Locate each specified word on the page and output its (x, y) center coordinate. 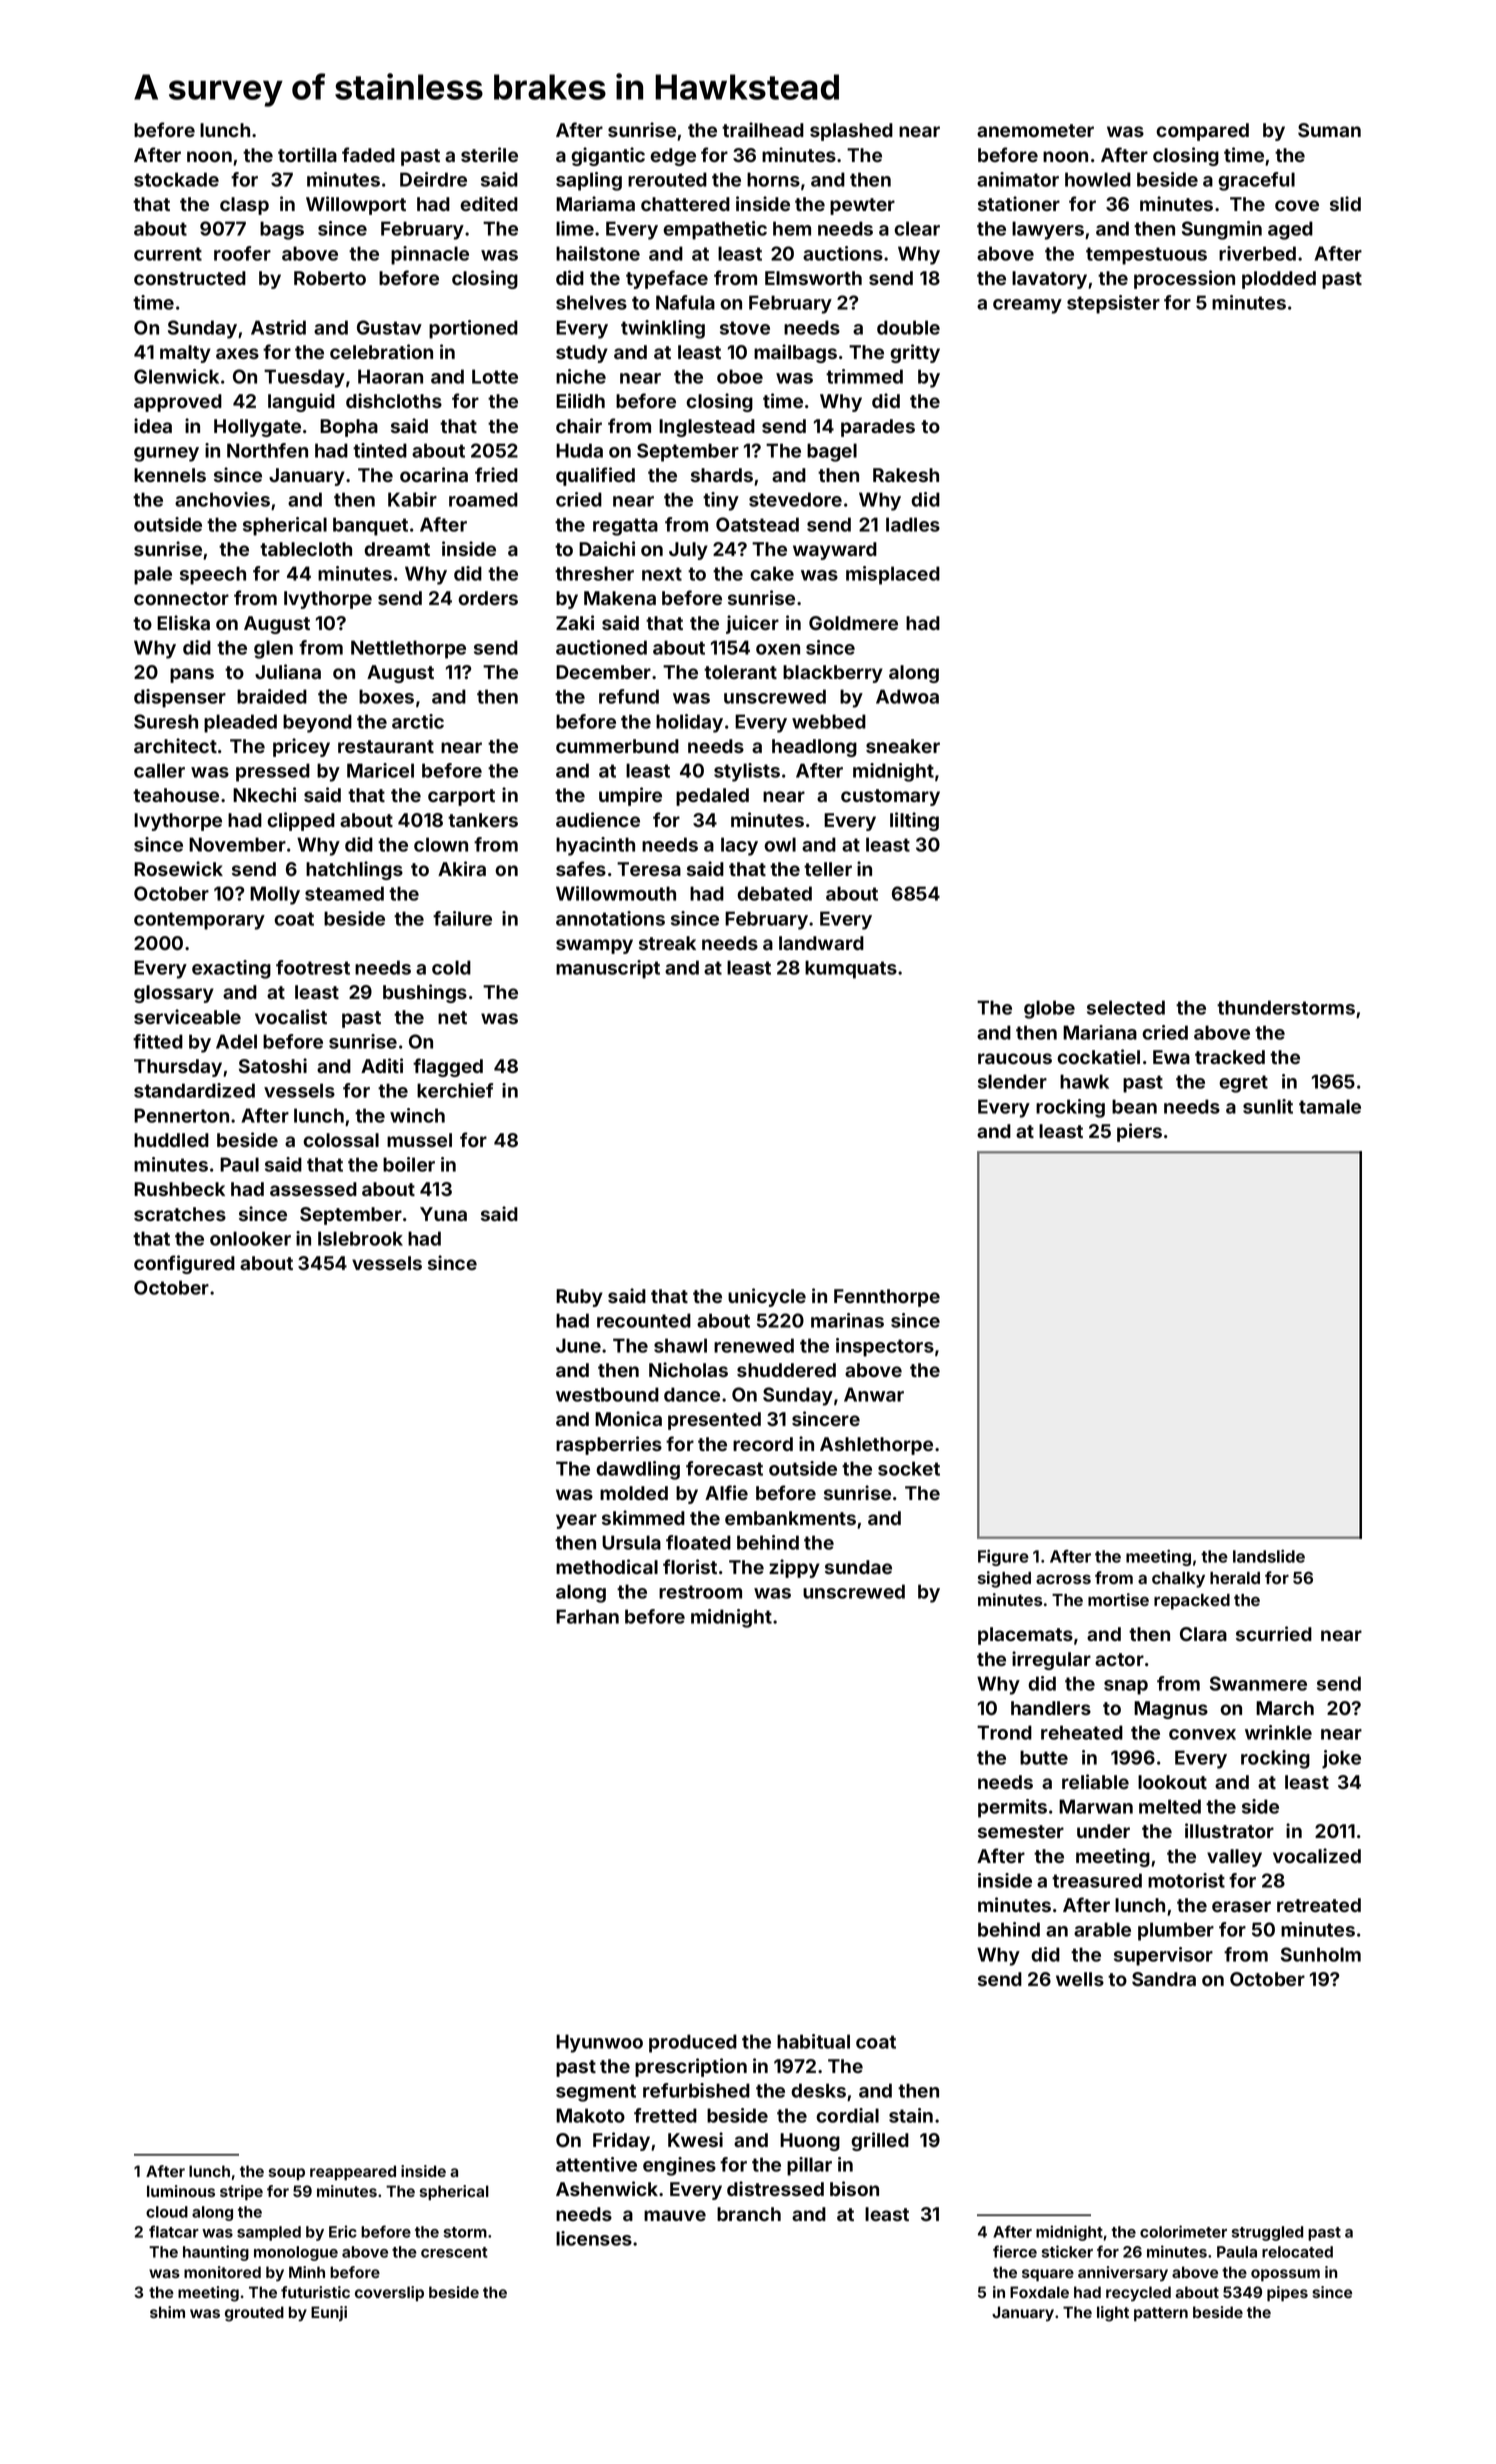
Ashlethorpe (876, 1446)
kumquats (851, 969)
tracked (1230, 1057)
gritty (915, 353)
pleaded (240, 723)
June (578, 1345)
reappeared (353, 2172)
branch (749, 2214)
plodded (1279, 280)
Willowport (356, 205)
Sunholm (1321, 1954)
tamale (1330, 1106)
